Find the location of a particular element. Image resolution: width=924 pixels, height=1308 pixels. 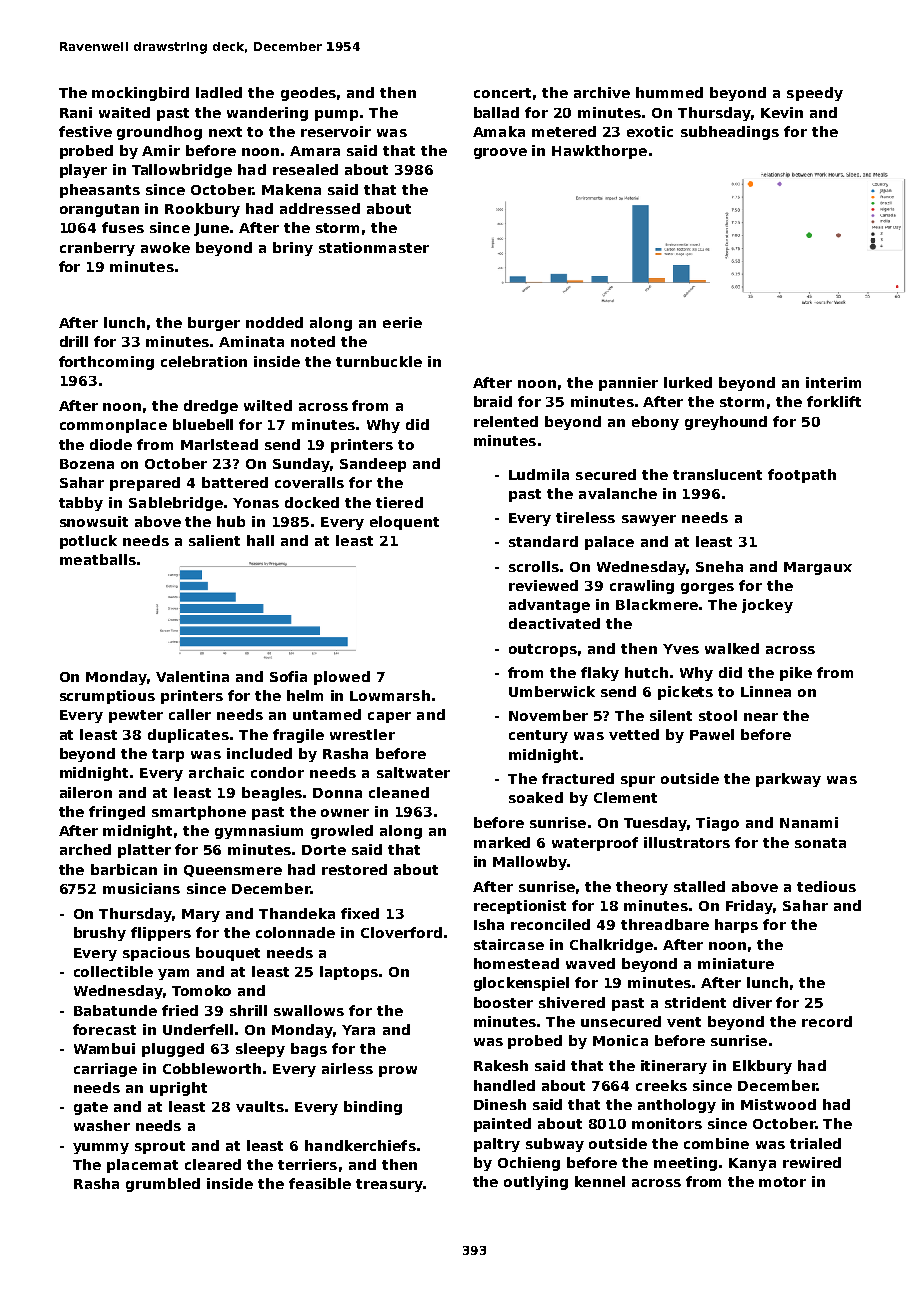

beagles is located at coordinates (272, 794).
